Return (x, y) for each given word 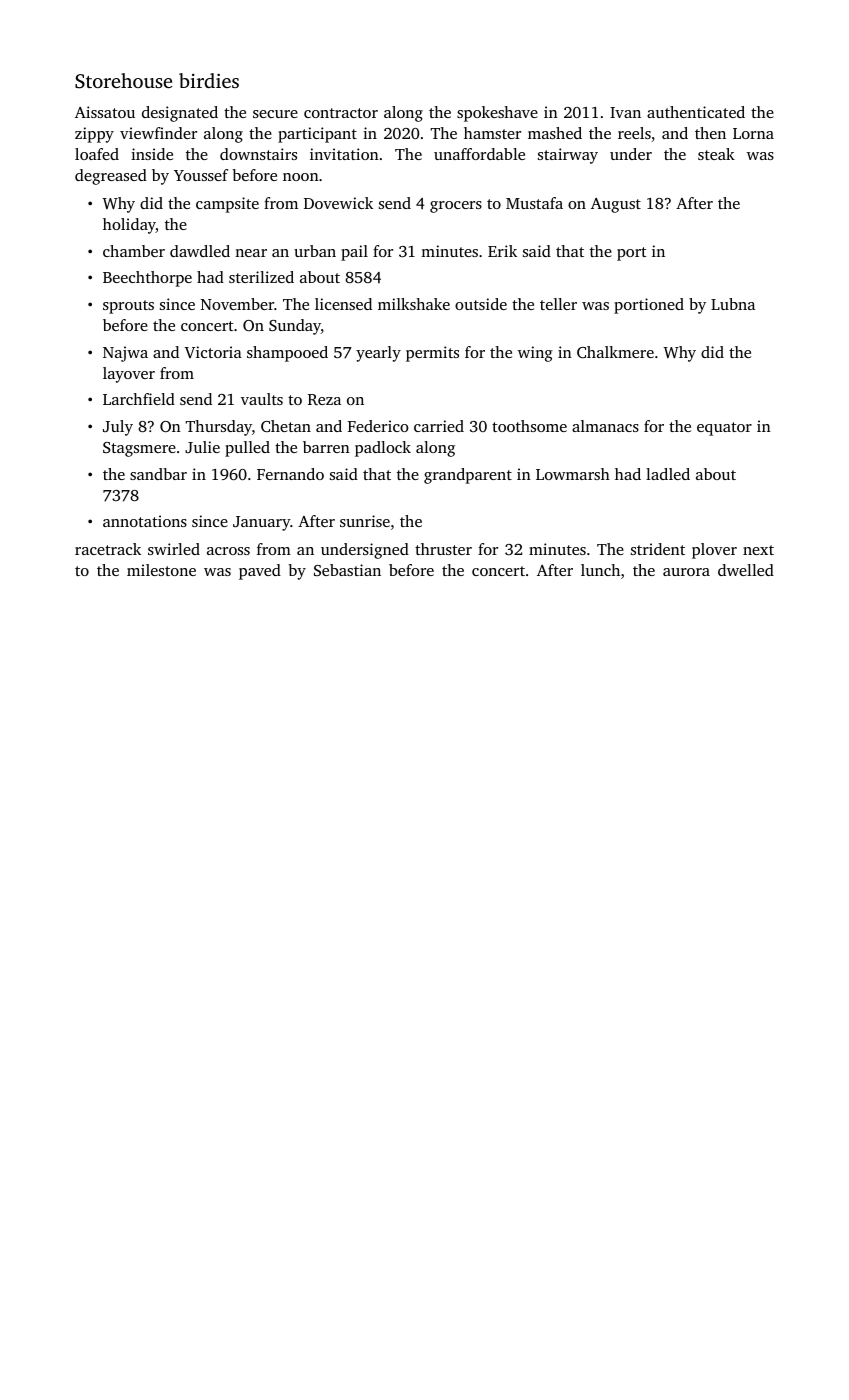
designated (180, 114)
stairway (568, 156)
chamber (134, 251)
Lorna (753, 133)
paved (260, 572)
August (616, 205)
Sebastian (347, 570)
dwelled (746, 570)
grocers (456, 207)
